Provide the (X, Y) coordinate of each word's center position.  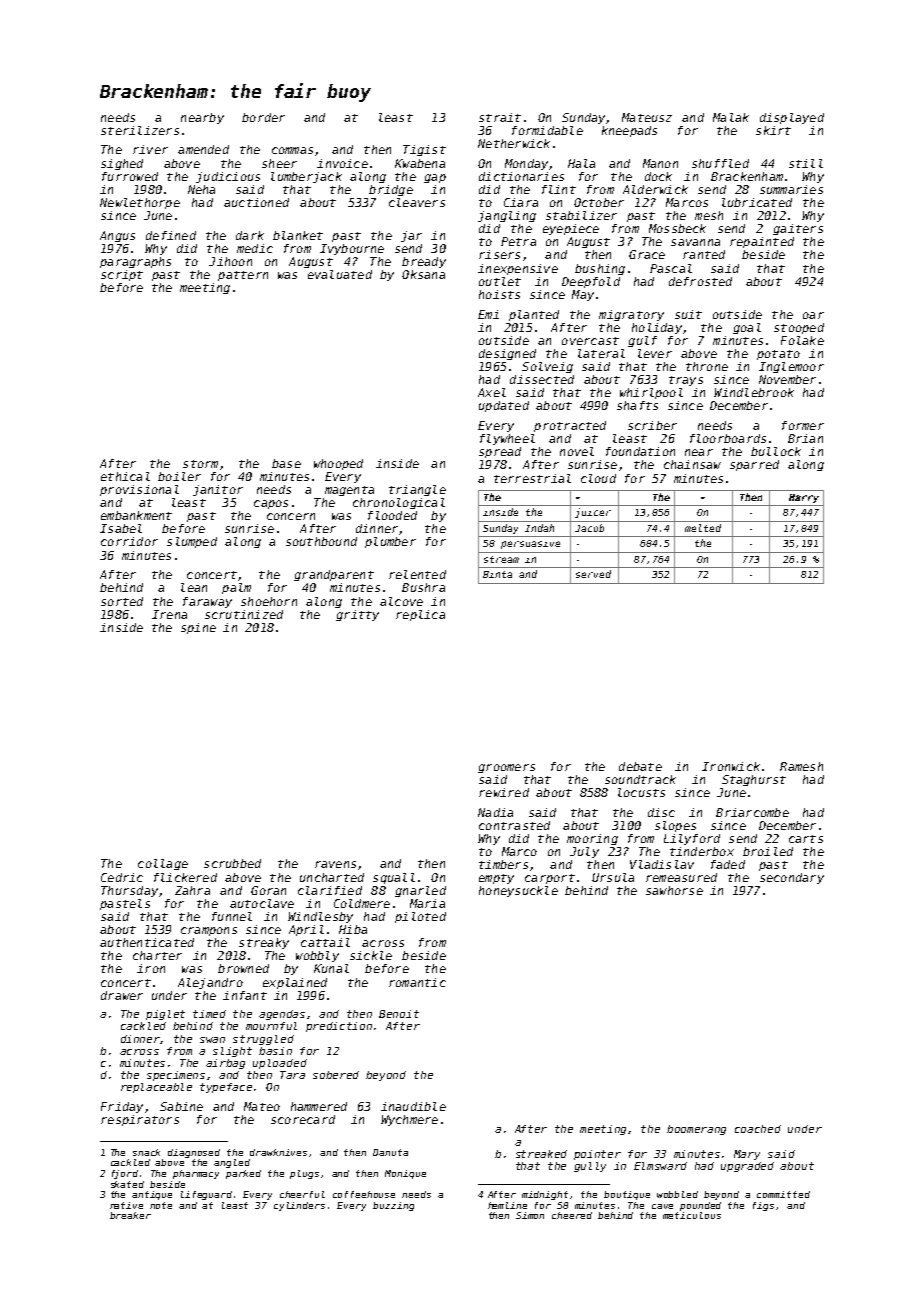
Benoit (399, 1014)
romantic (417, 982)
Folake (802, 340)
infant (245, 995)
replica (420, 615)
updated (504, 406)
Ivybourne (352, 249)
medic (255, 248)
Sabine (181, 1106)
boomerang (696, 1130)
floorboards (728, 438)
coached (758, 1129)
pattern (243, 276)
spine (198, 628)
